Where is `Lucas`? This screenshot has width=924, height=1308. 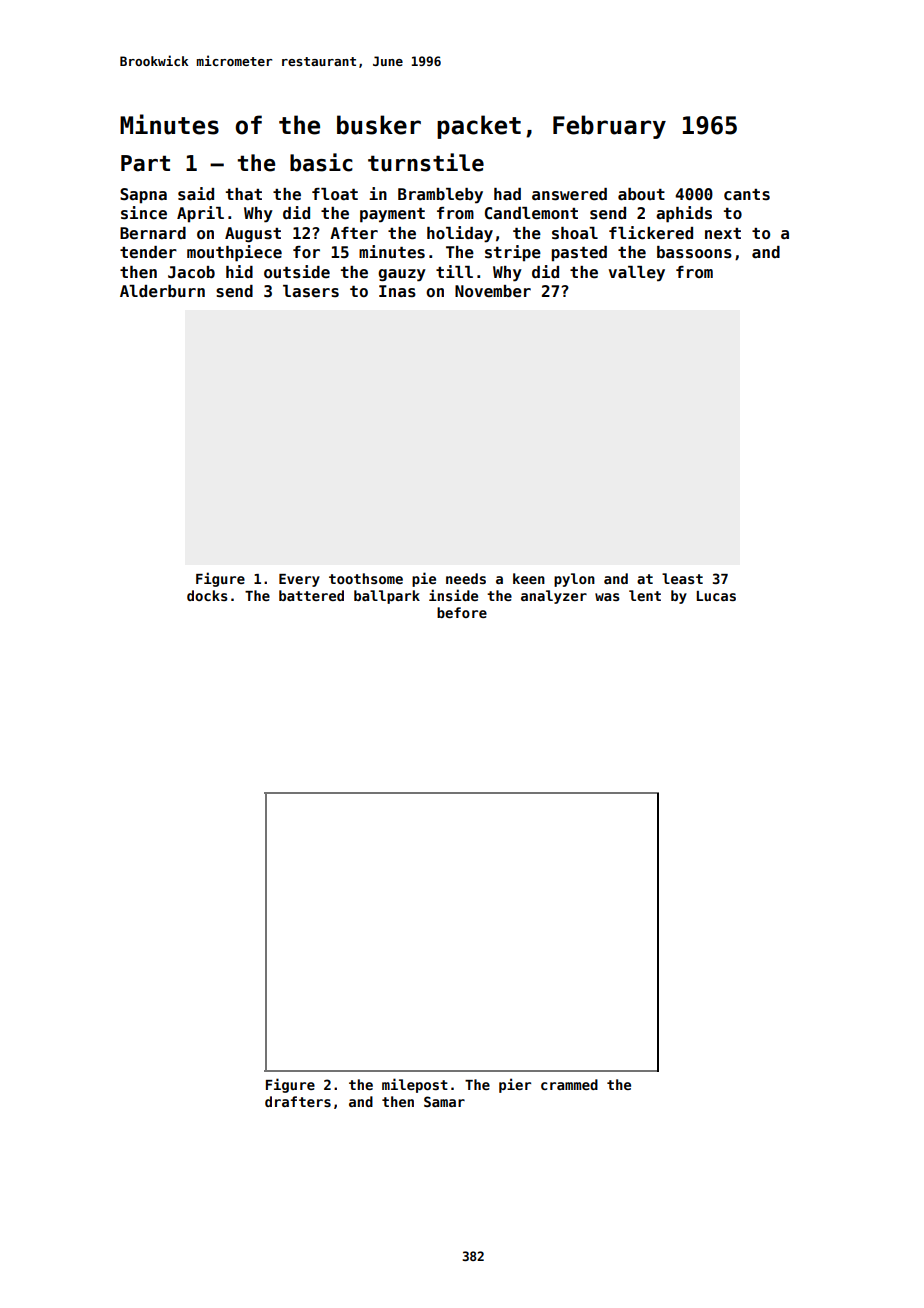 Lucas is located at coordinates (716, 596).
